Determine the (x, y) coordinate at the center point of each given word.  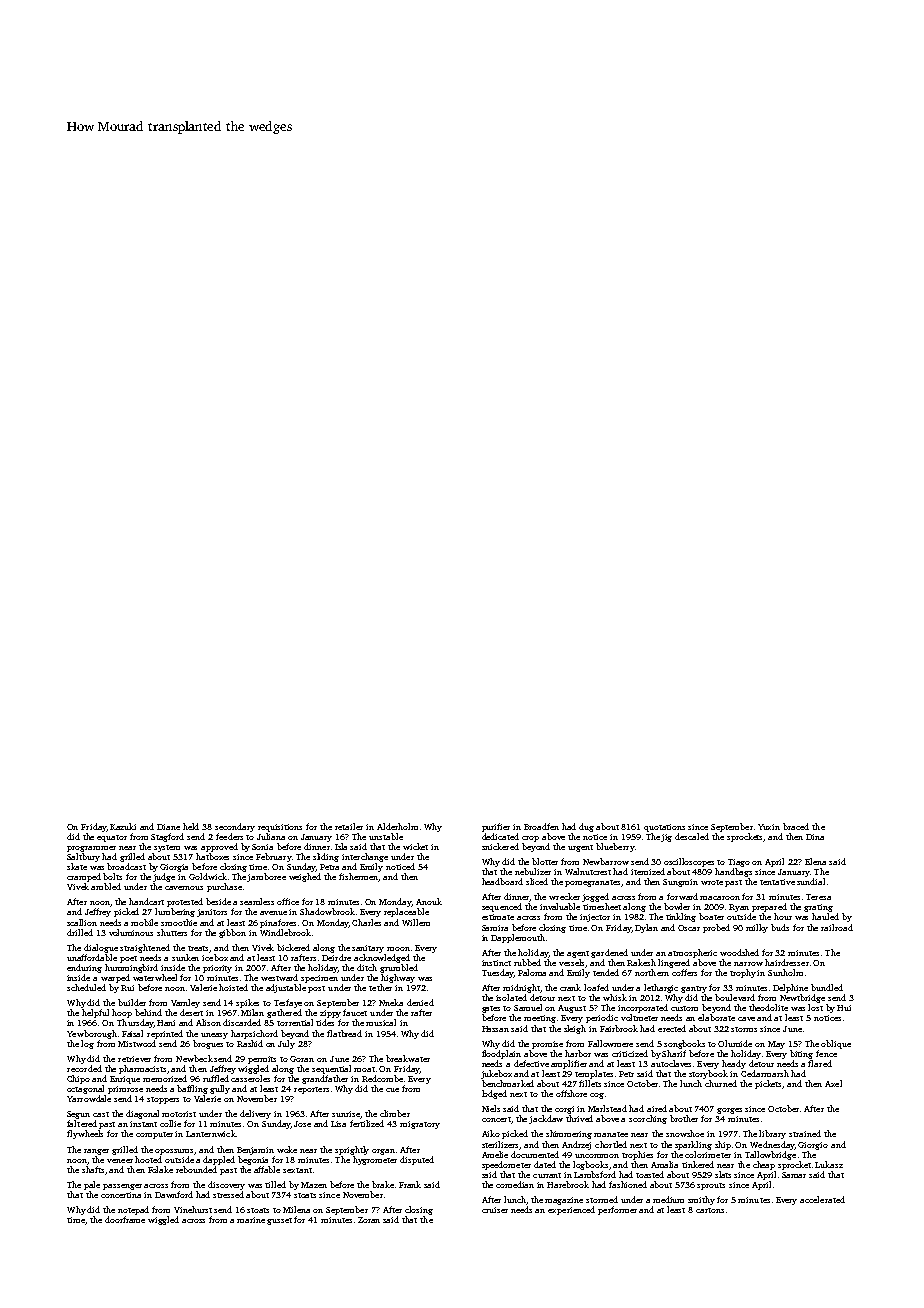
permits (262, 1060)
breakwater (408, 1058)
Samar (794, 1175)
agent (578, 954)
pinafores (278, 923)
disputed (417, 1160)
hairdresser (787, 962)
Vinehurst (193, 1209)
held (191, 826)
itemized (648, 871)
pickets (768, 1084)
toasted (650, 1174)
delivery (255, 1114)
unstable (386, 836)
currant (547, 1175)
